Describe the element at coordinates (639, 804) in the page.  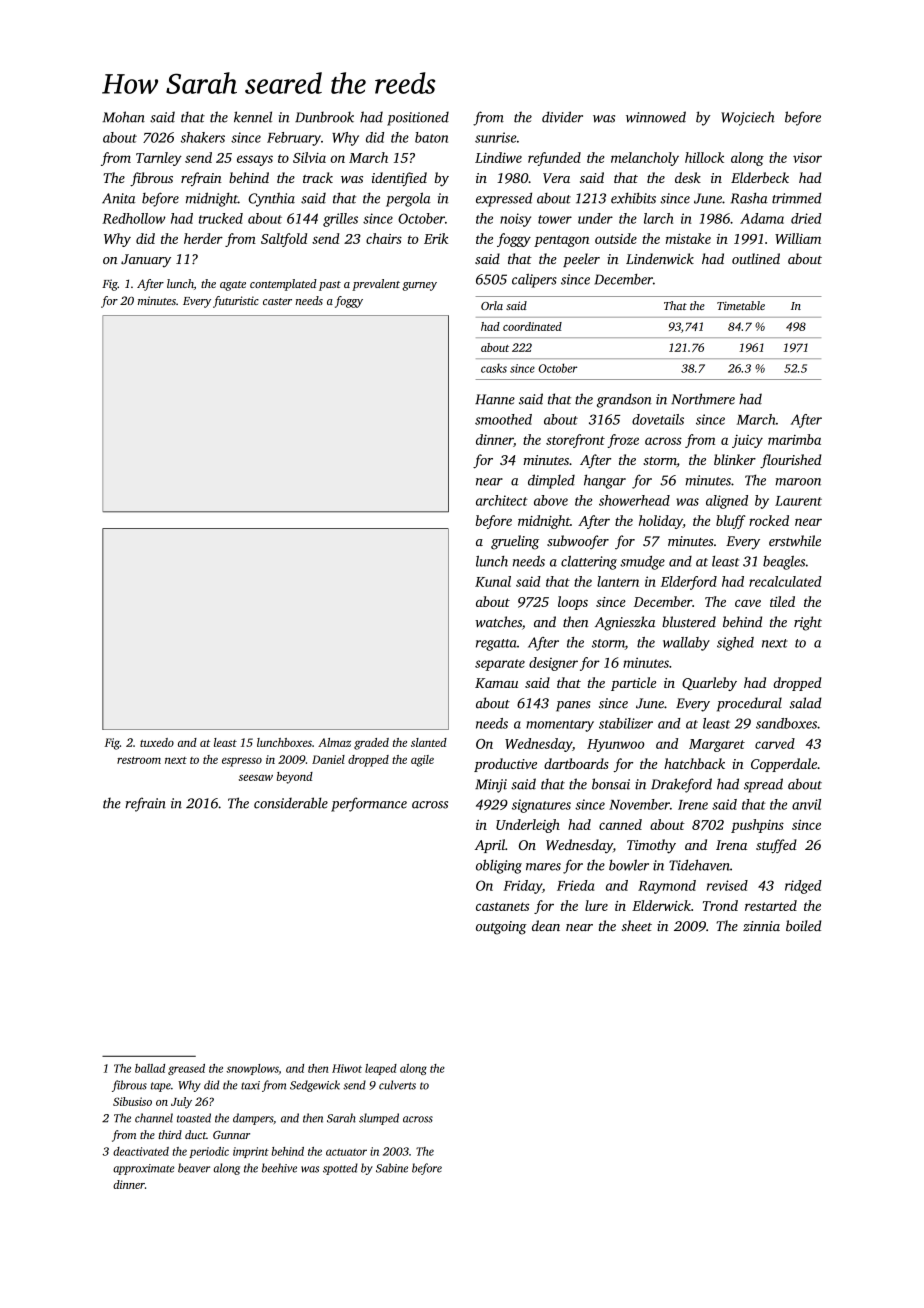
I see `November` at that location.
